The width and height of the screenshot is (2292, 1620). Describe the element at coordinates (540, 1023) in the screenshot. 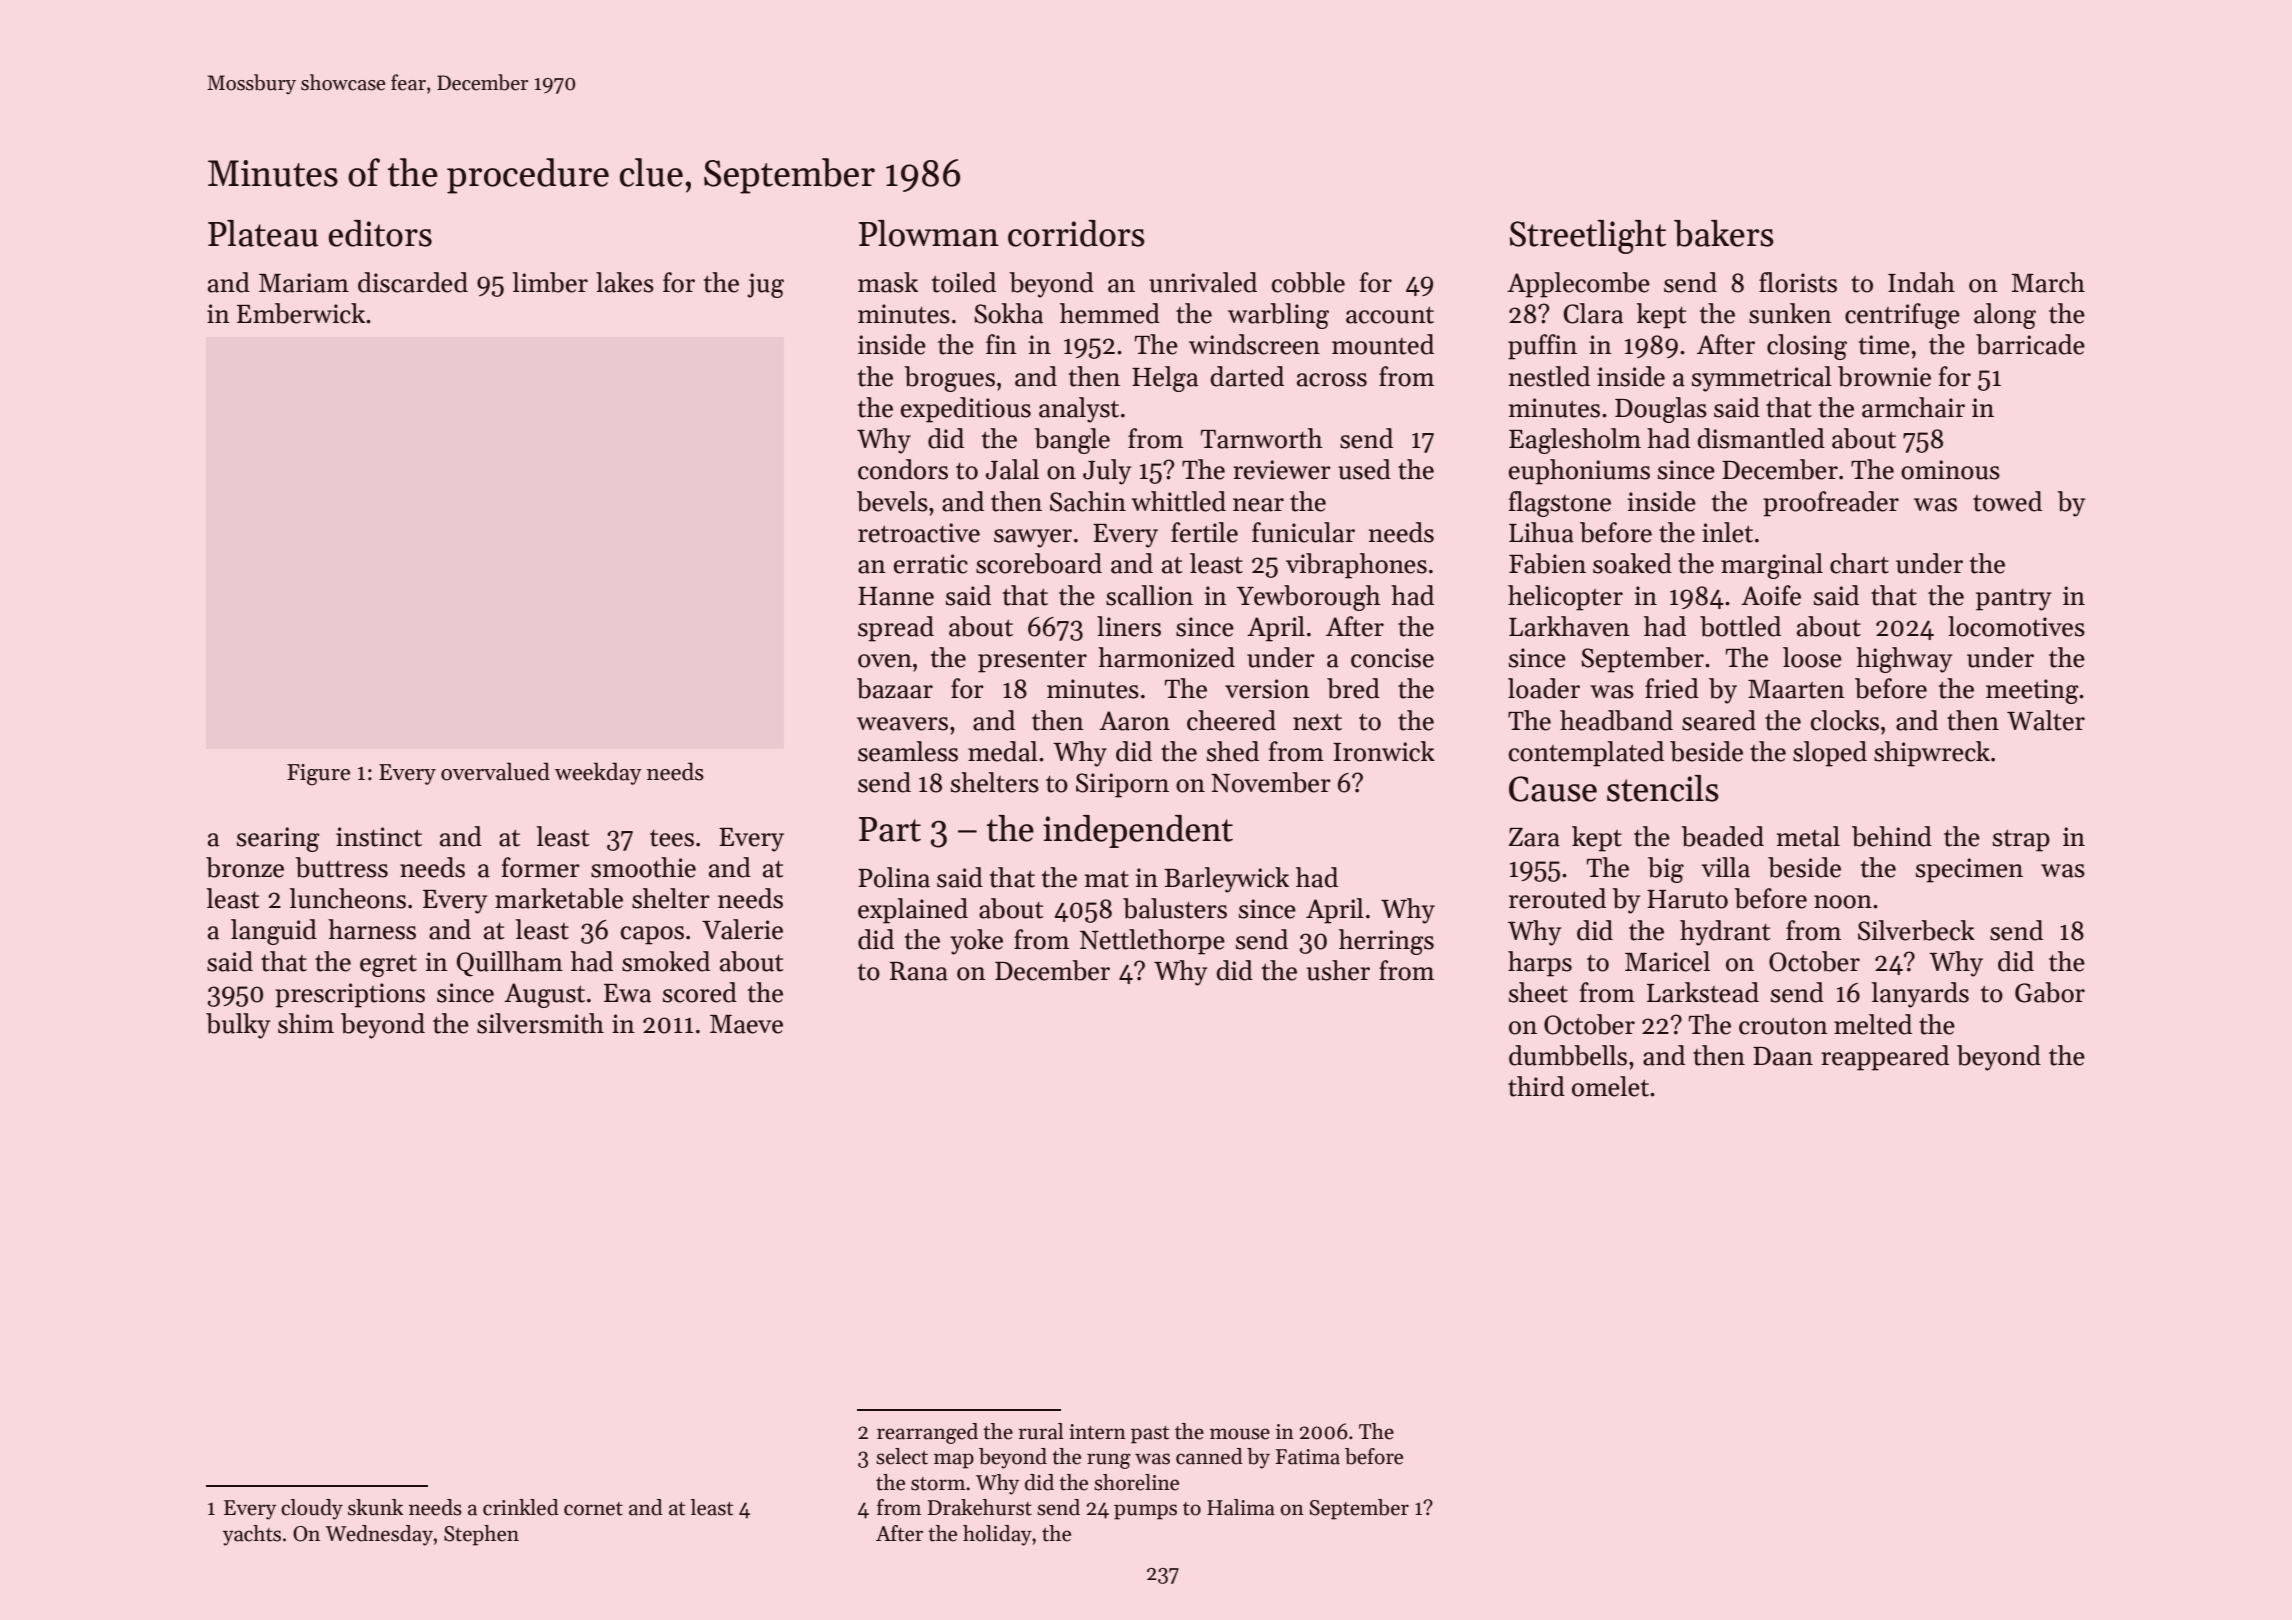

I see `silversmith` at that location.
